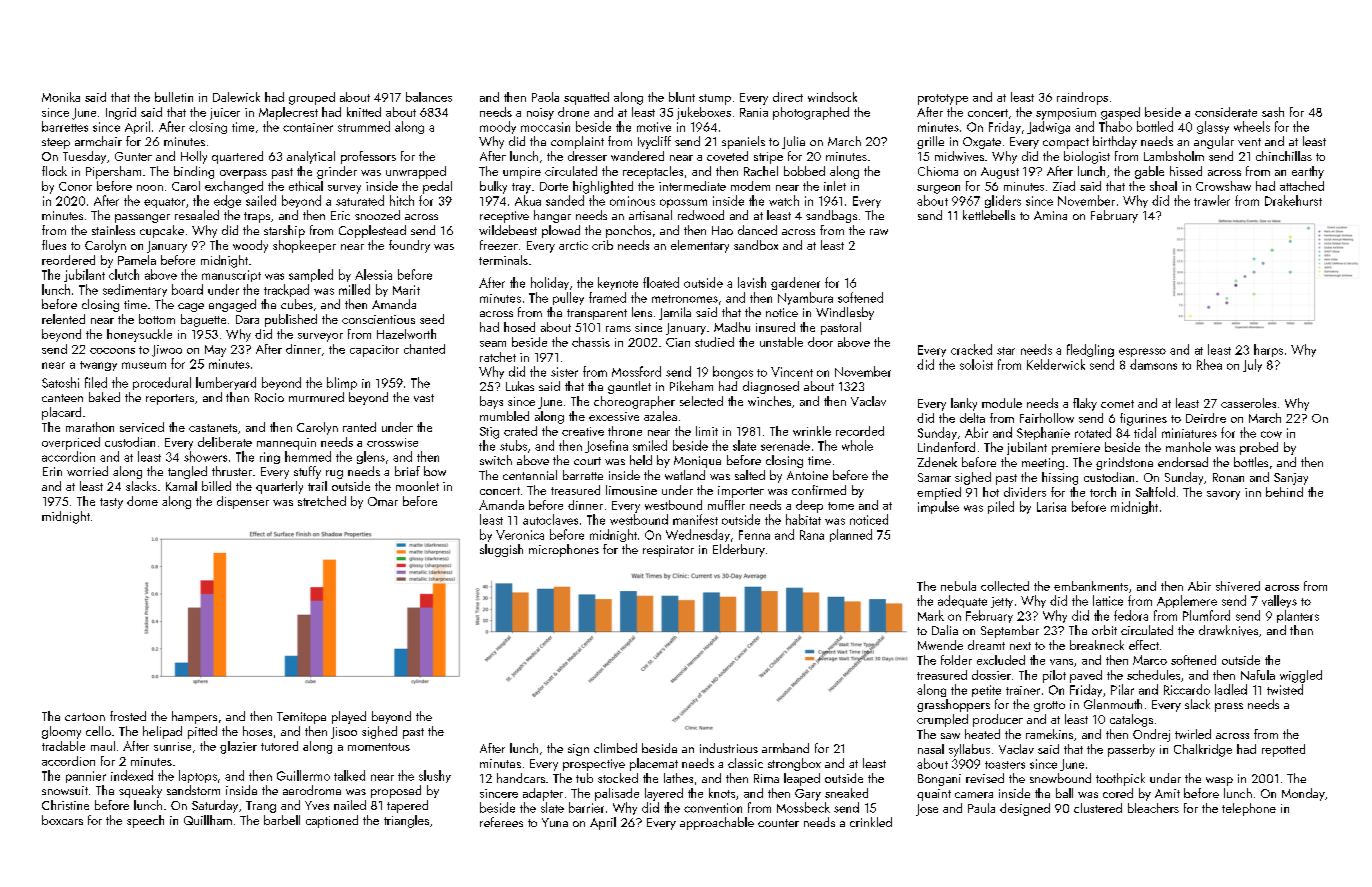 The height and width of the document is (887, 1372). Describe the element at coordinates (682, 97) in the document. I see `blunt` at that location.
